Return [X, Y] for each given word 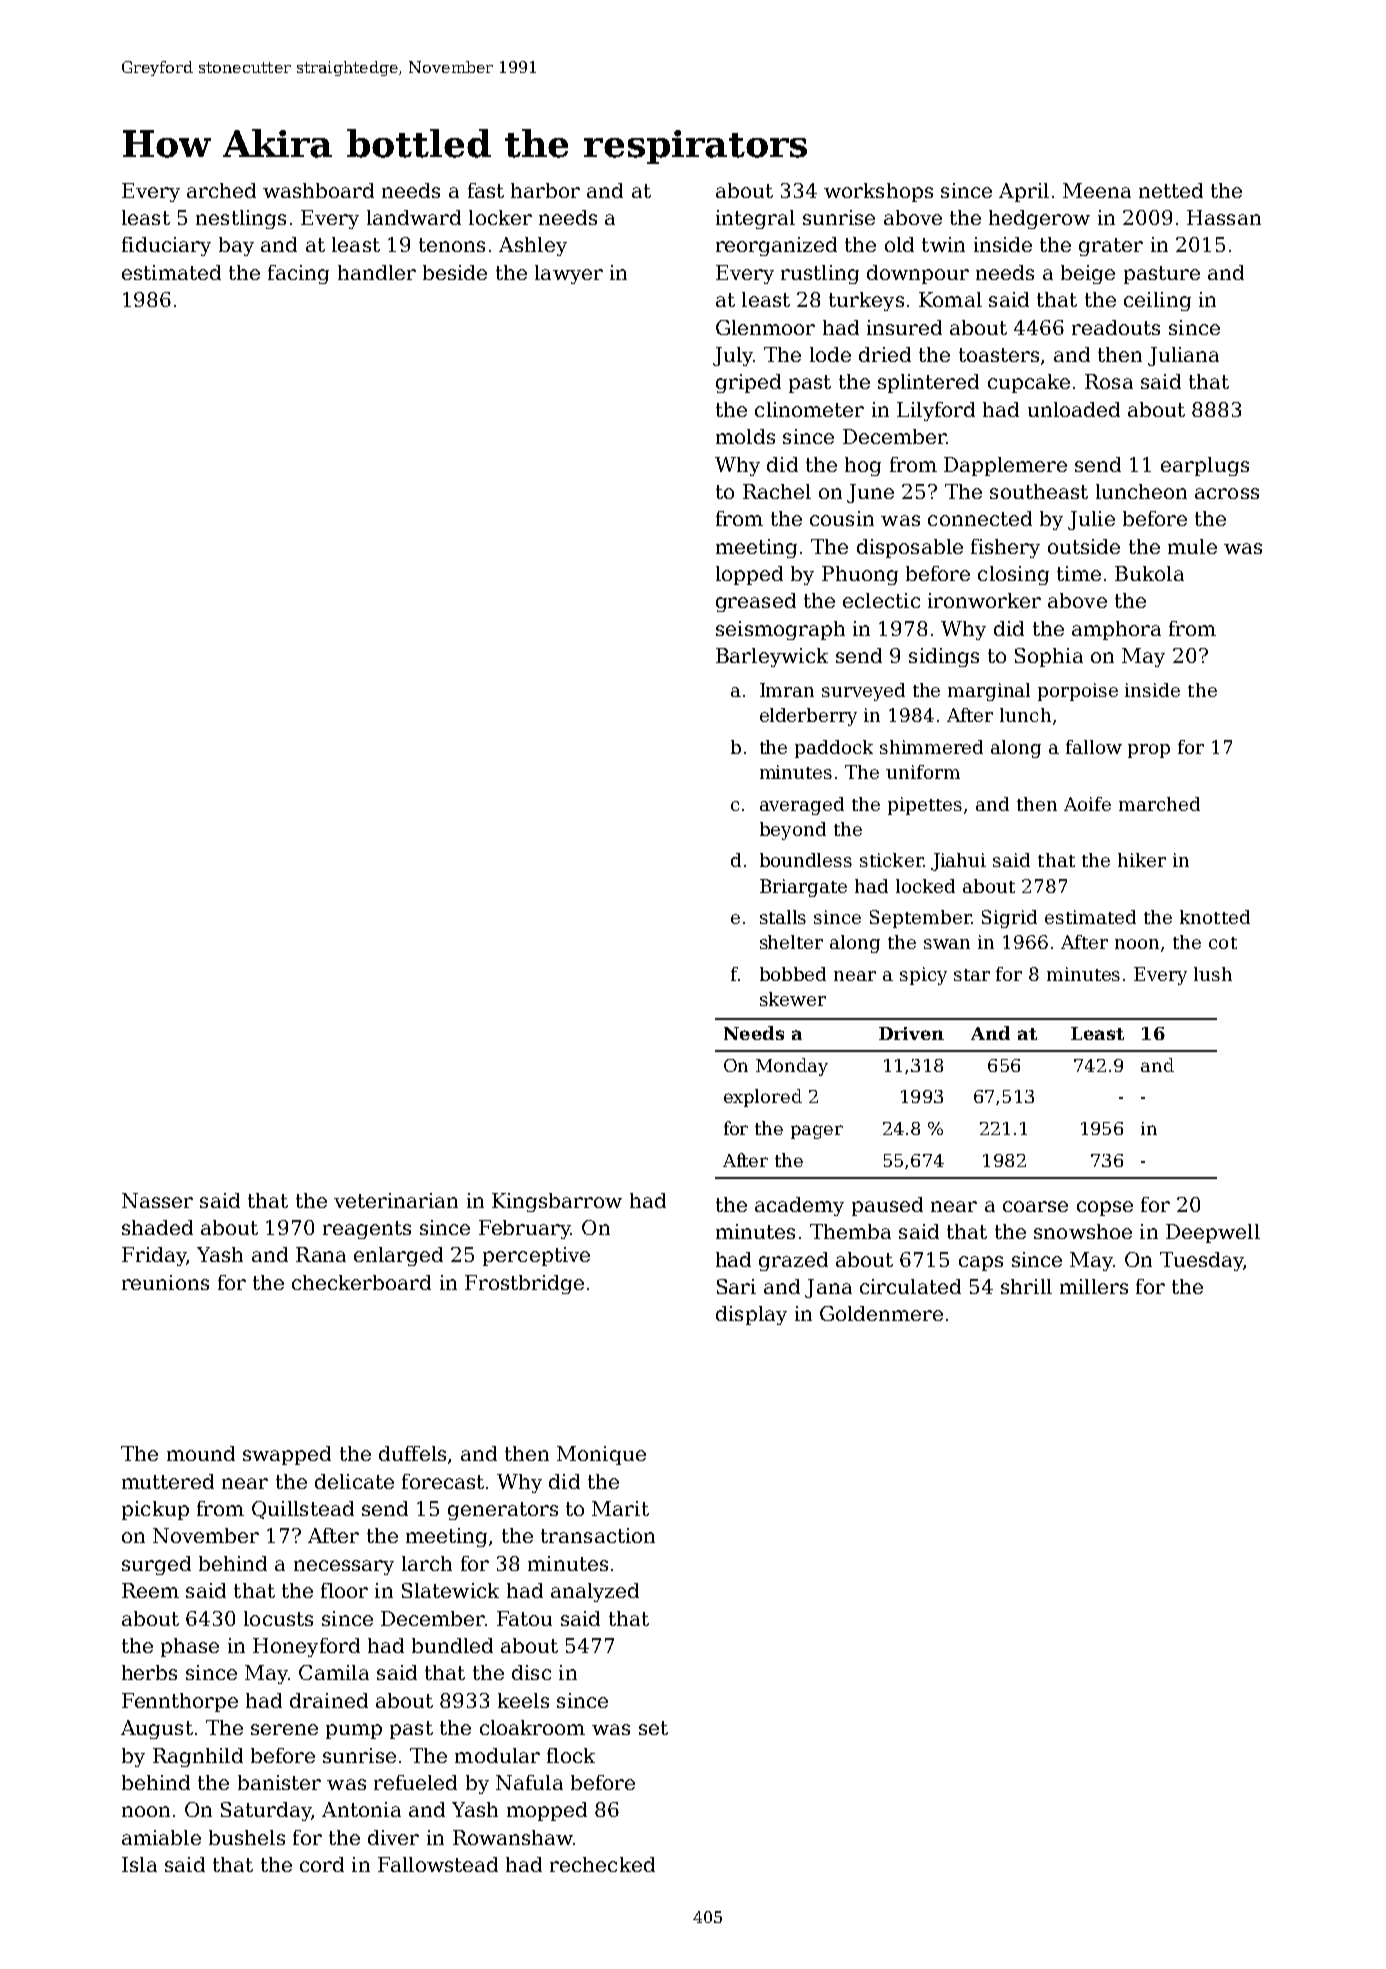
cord [322, 1864]
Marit [620, 1508]
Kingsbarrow [557, 1202]
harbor [545, 190]
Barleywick [772, 657]
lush [1213, 974]
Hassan [1224, 217]
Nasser [157, 1200]
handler [377, 272]
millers [1094, 1286]
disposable [910, 548]
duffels [412, 1453]
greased [756, 602]
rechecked [602, 1864]
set [653, 1728]
